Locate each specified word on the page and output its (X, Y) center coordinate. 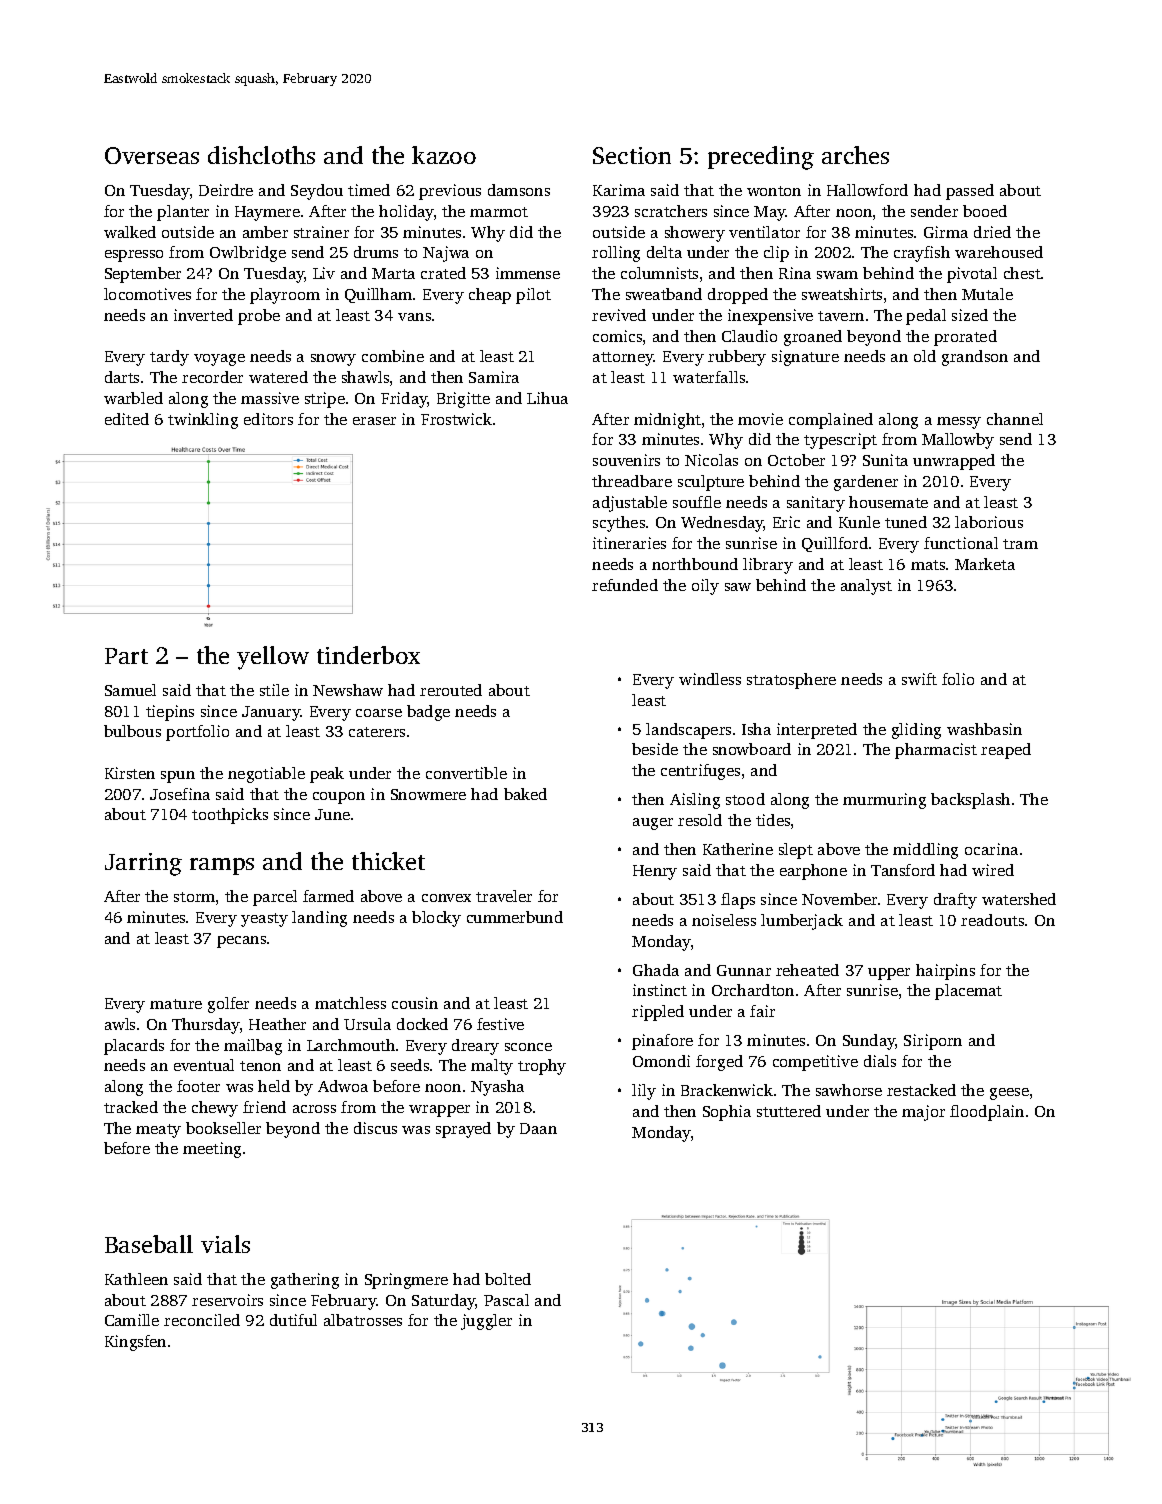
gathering (305, 1281)
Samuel (130, 690)
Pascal (506, 1300)
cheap (490, 296)
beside (655, 749)
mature (176, 1004)
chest (1022, 273)
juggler (486, 1322)
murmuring (884, 801)
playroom (285, 296)
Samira (494, 377)
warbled (133, 398)
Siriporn (933, 1042)
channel (1015, 419)
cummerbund (515, 917)
